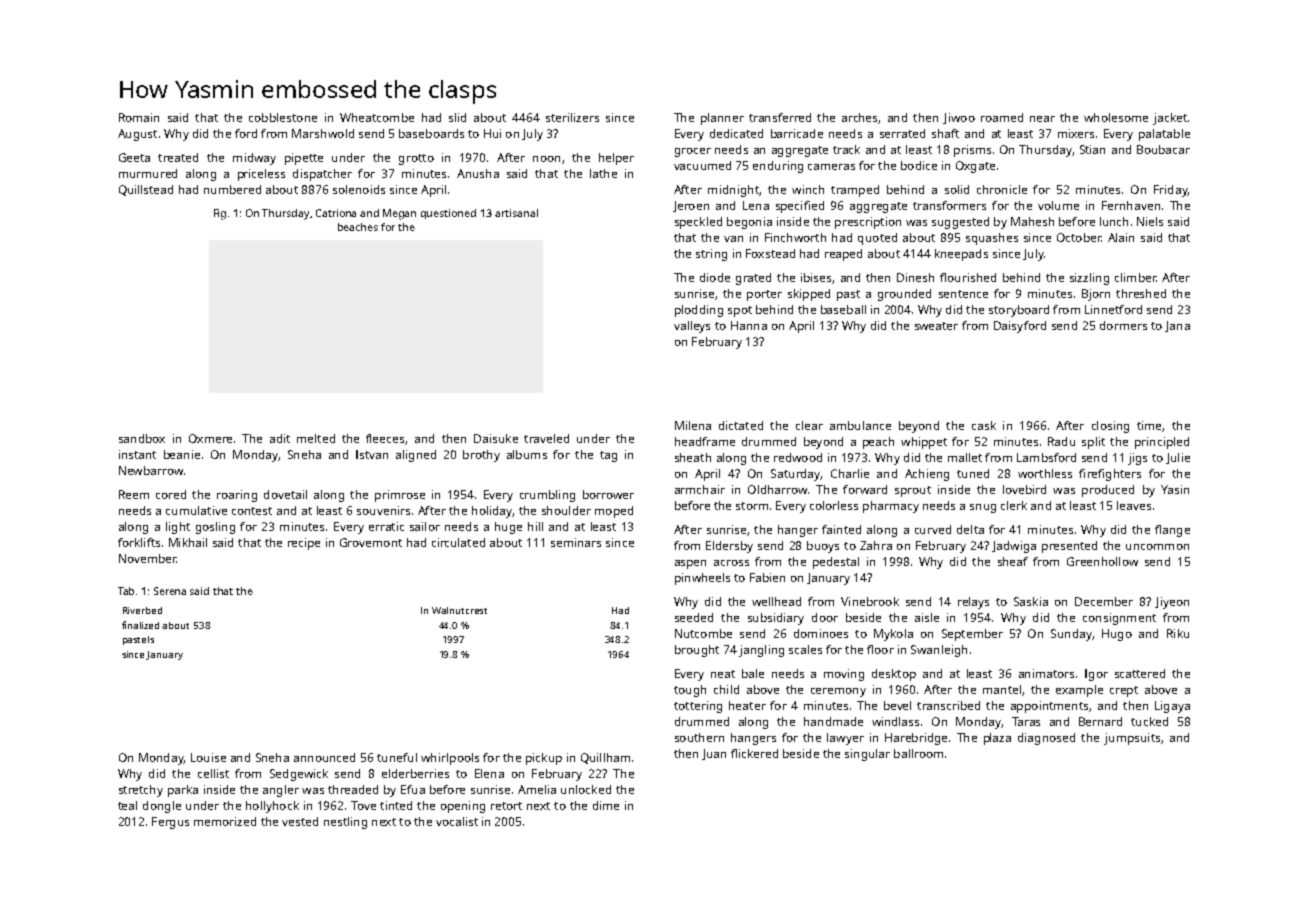 This screenshot has height=924, width=1308. Describe the element at coordinates (984, 425) in the screenshot. I see `cask` at that location.
